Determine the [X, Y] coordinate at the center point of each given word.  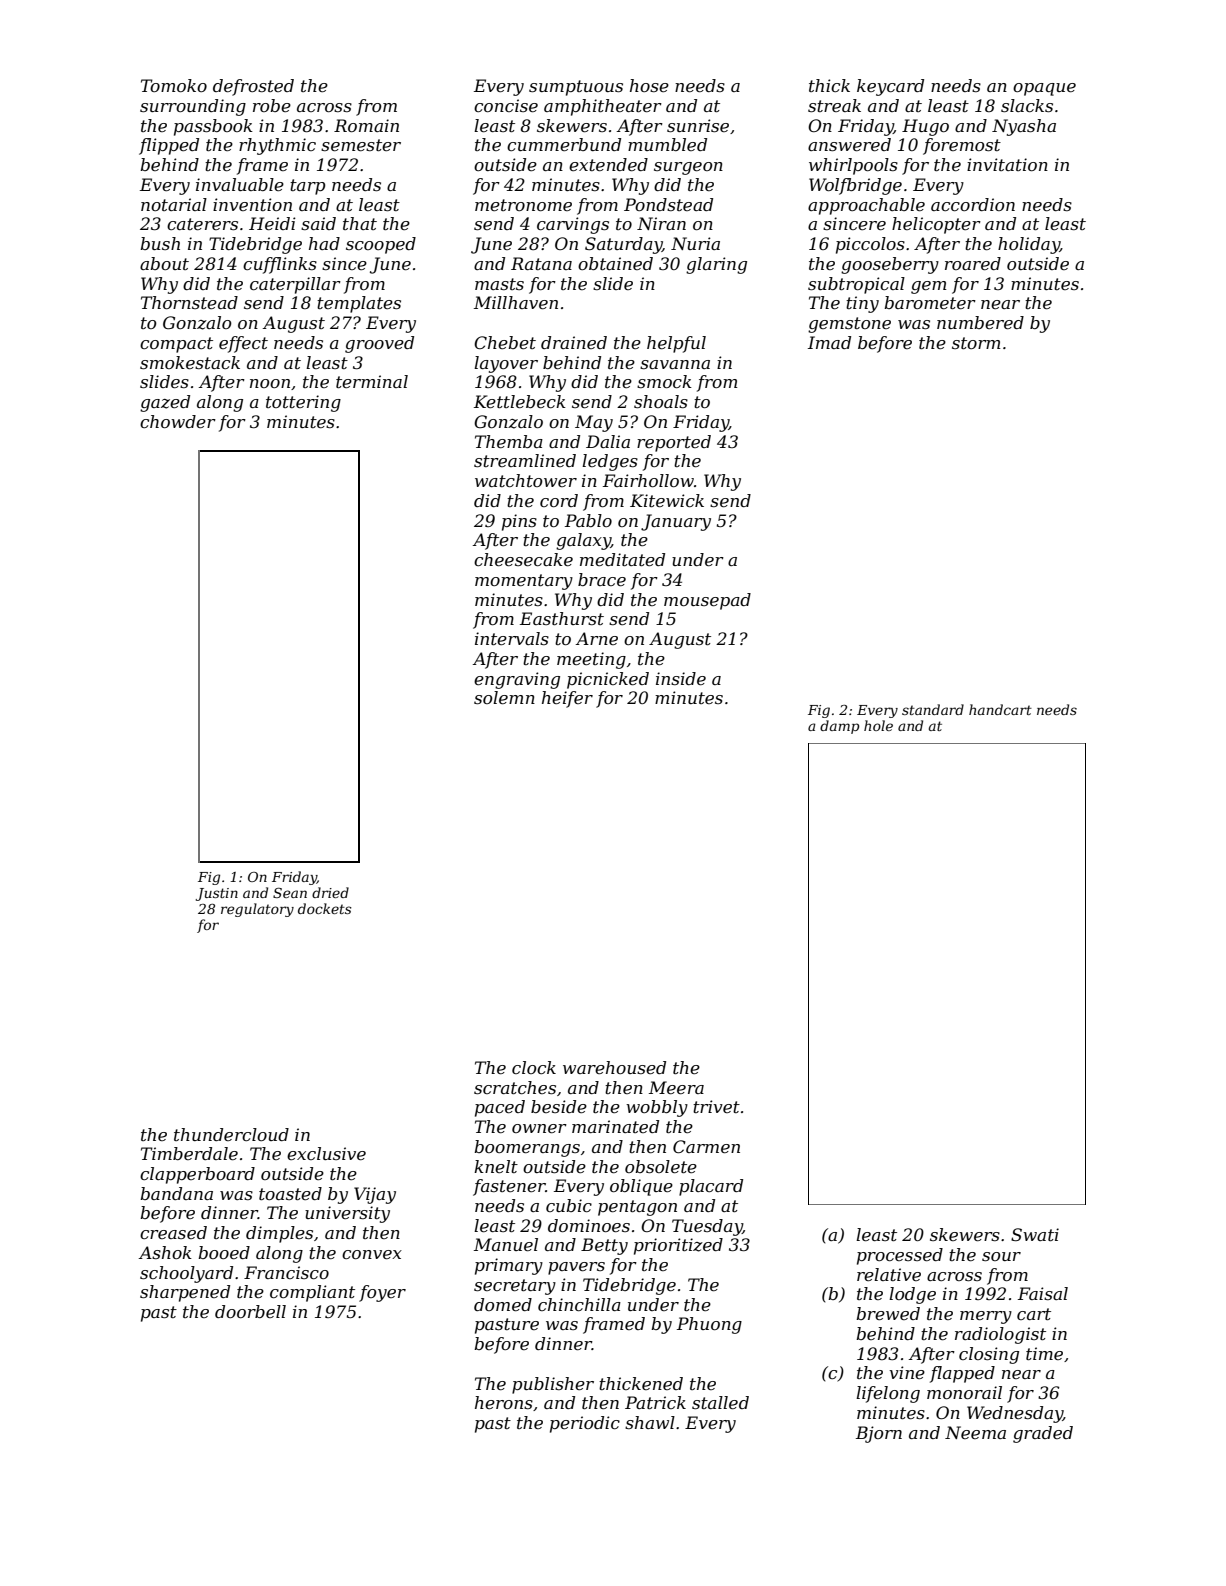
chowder [178, 421]
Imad [829, 342]
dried [330, 892]
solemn [504, 697]
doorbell [250, 1311]
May [594, 423]
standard [933, 709]
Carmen [706, 1146]
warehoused [614, 1067]
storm [976, 343]
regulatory [257, 910]
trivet [716, 1106]
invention [252, 204]
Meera [676, 1087]
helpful [676, 344]
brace [602, 579]
